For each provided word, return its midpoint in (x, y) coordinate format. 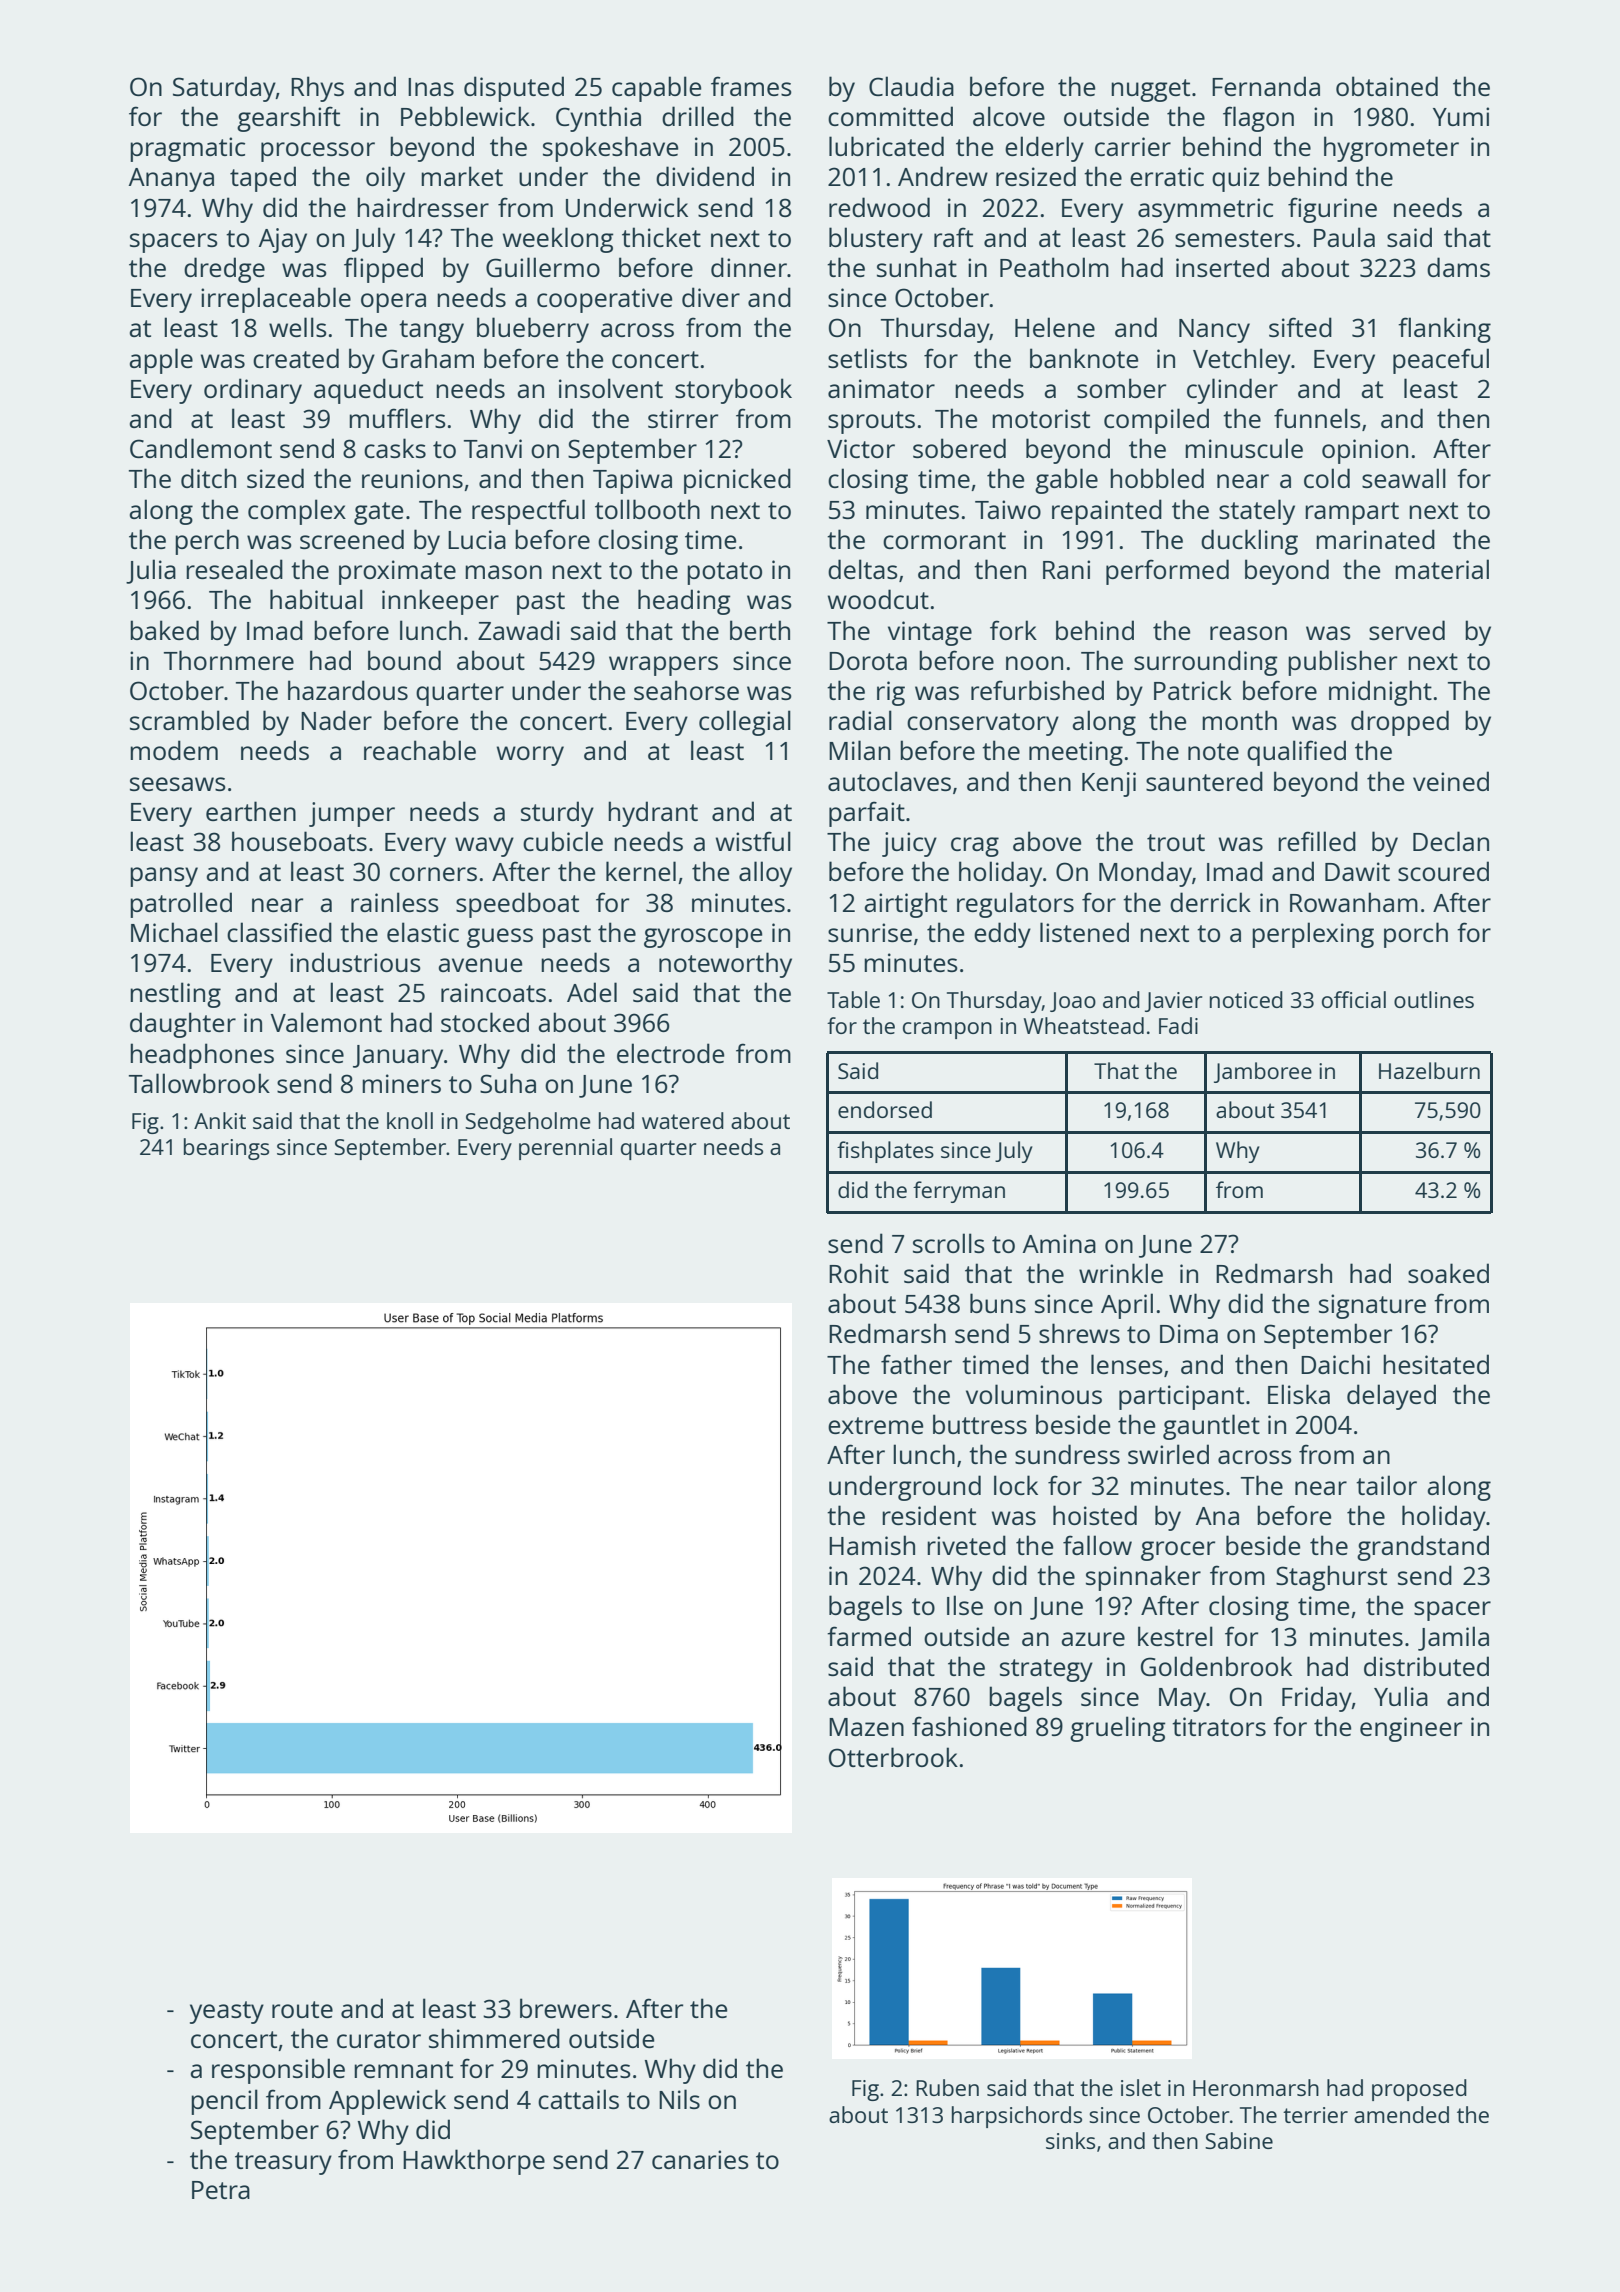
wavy (484, 847)
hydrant (653, 814)
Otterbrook (893, 1757)
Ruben (947, 2087)
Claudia (911, 86)
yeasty (227, 2012)
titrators (1219, 1726)
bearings (226, 1149)
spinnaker (1143, 1578)
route (302, 2009)
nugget (1150, 90)
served (1407, 630)
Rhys (317, 89)
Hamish (872, 1545)
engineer (1411, 1729)
